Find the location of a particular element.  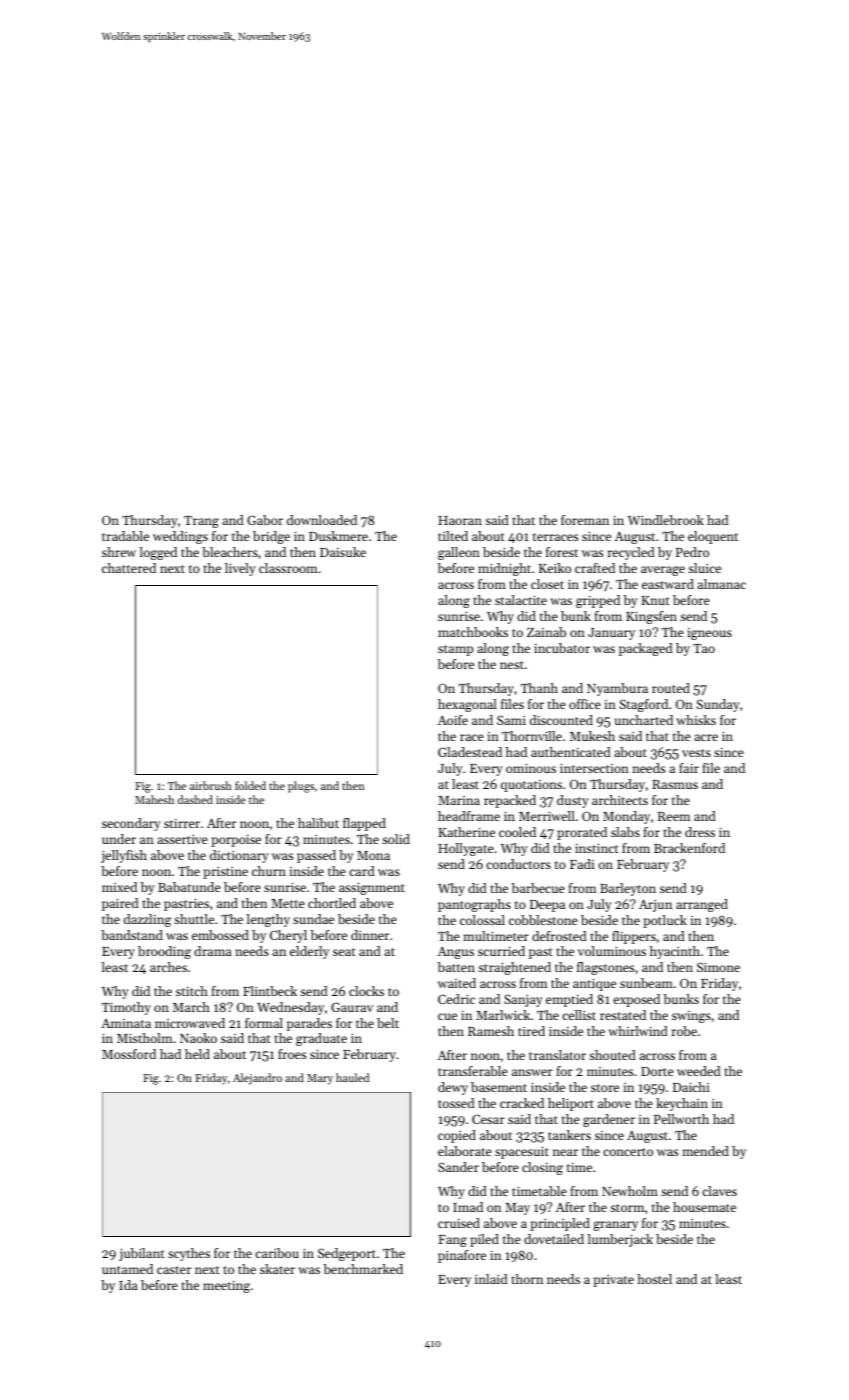

Duskmere is located at coordinates (338, 536).
